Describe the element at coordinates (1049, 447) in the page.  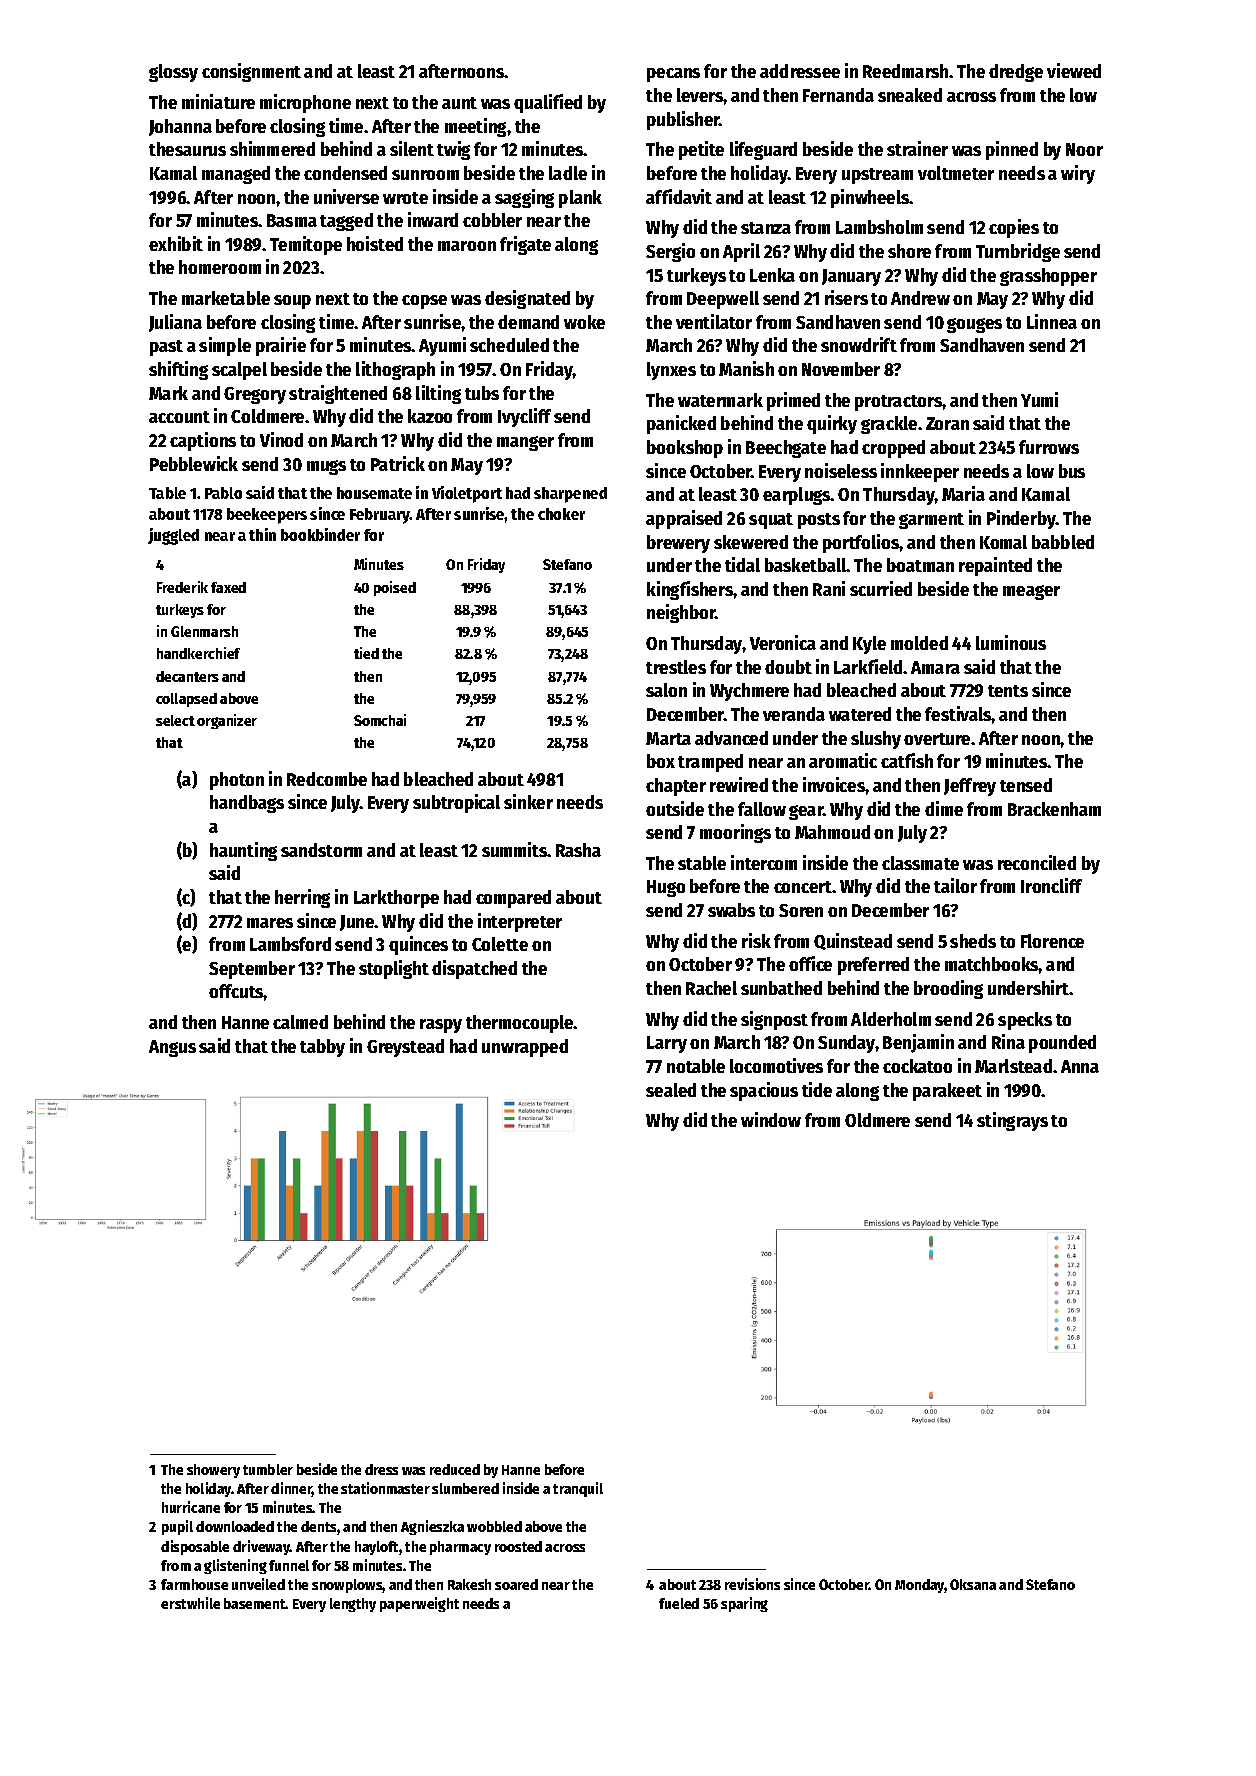
I see `furrows` at that location.
